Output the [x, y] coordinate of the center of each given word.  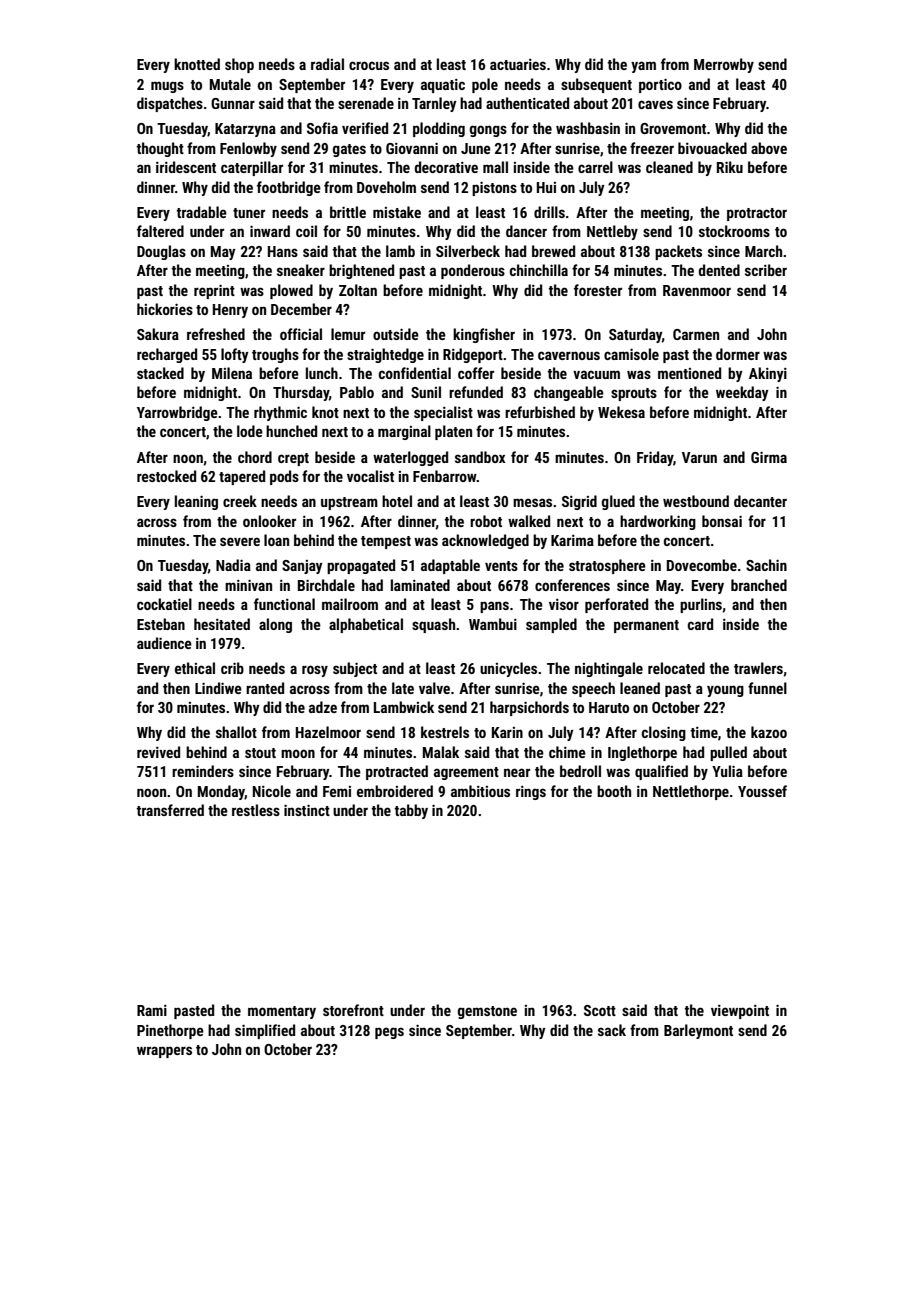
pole [485, 85]
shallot [236, 732]
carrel [595, 167]
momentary [282, 1012]
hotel [397, 501]
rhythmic [280, 413]
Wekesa [621, 412]
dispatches [170, 104]
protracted [397, 772]
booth [614, 791]
